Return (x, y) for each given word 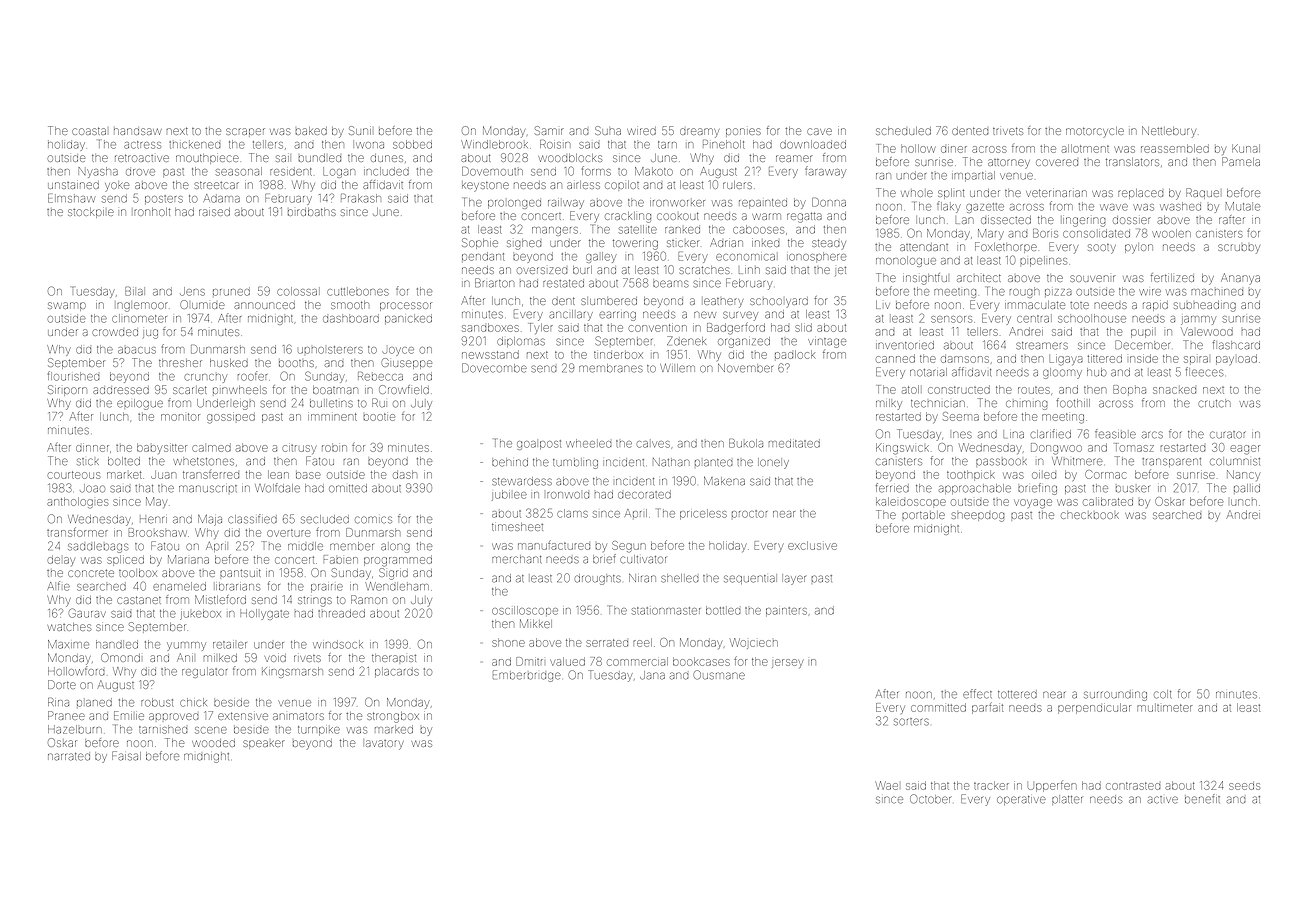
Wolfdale (277, 488)
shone (508, 643)
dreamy (699, 133)
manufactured (554, 545)
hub (1096, 372)
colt (1162, 694)
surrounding (1115, 695)
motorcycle (1095, 131)
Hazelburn (75, 729)
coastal (89, 131)
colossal (298, 291)
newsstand (490, 355)
